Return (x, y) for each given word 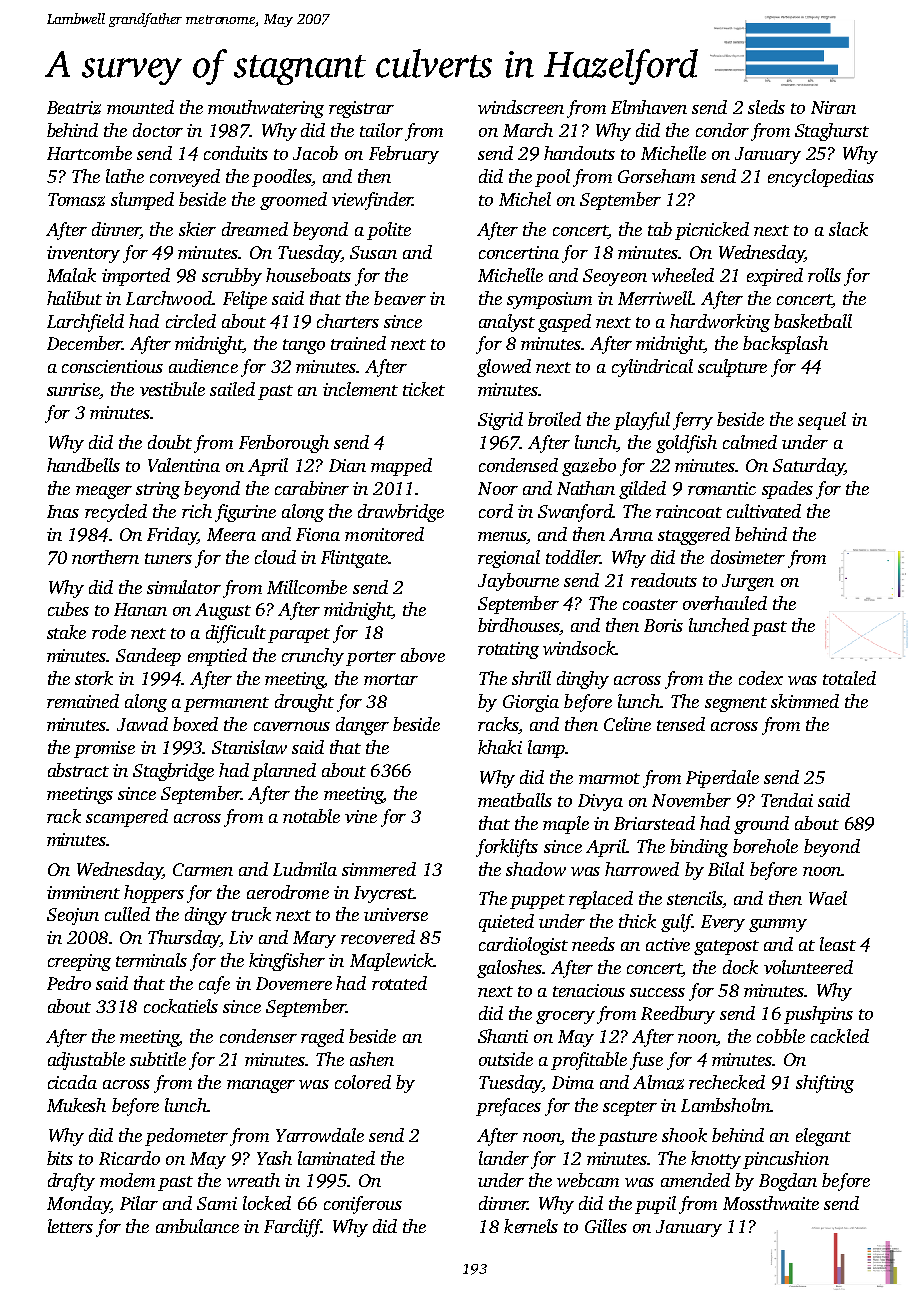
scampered (127, 818)
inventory (83, 254)
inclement (360, 389)
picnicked (712, 231)
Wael (828, 898)
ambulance (197, 1226)
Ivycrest (384, 894)
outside (506, 1059)
